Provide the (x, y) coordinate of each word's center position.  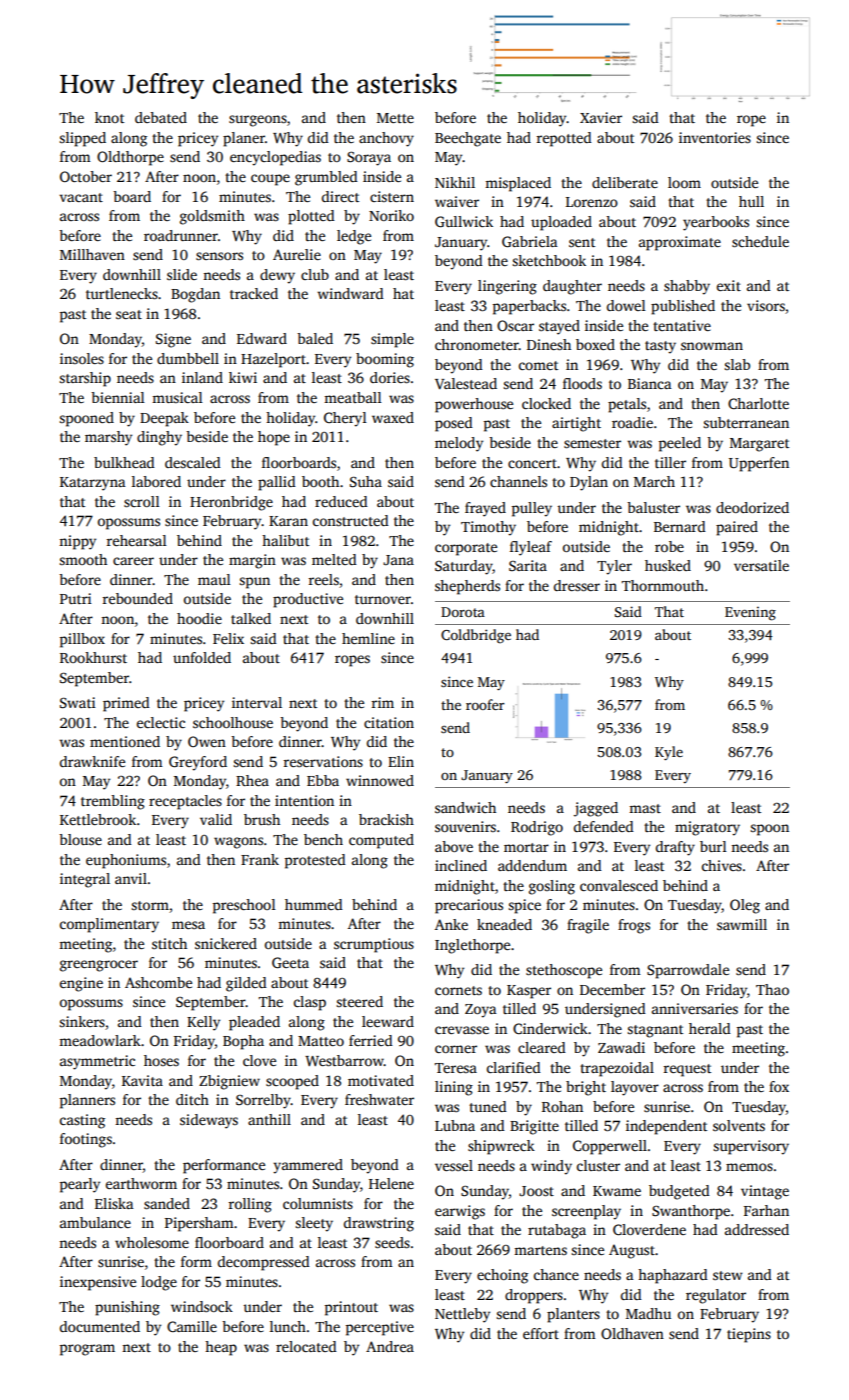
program (87, 1350)
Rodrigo (537, 828)
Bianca (650, 383)
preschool (244, 906)
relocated (306, 1346)
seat (129, 314)
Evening (750, 614)
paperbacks (529, 307)
